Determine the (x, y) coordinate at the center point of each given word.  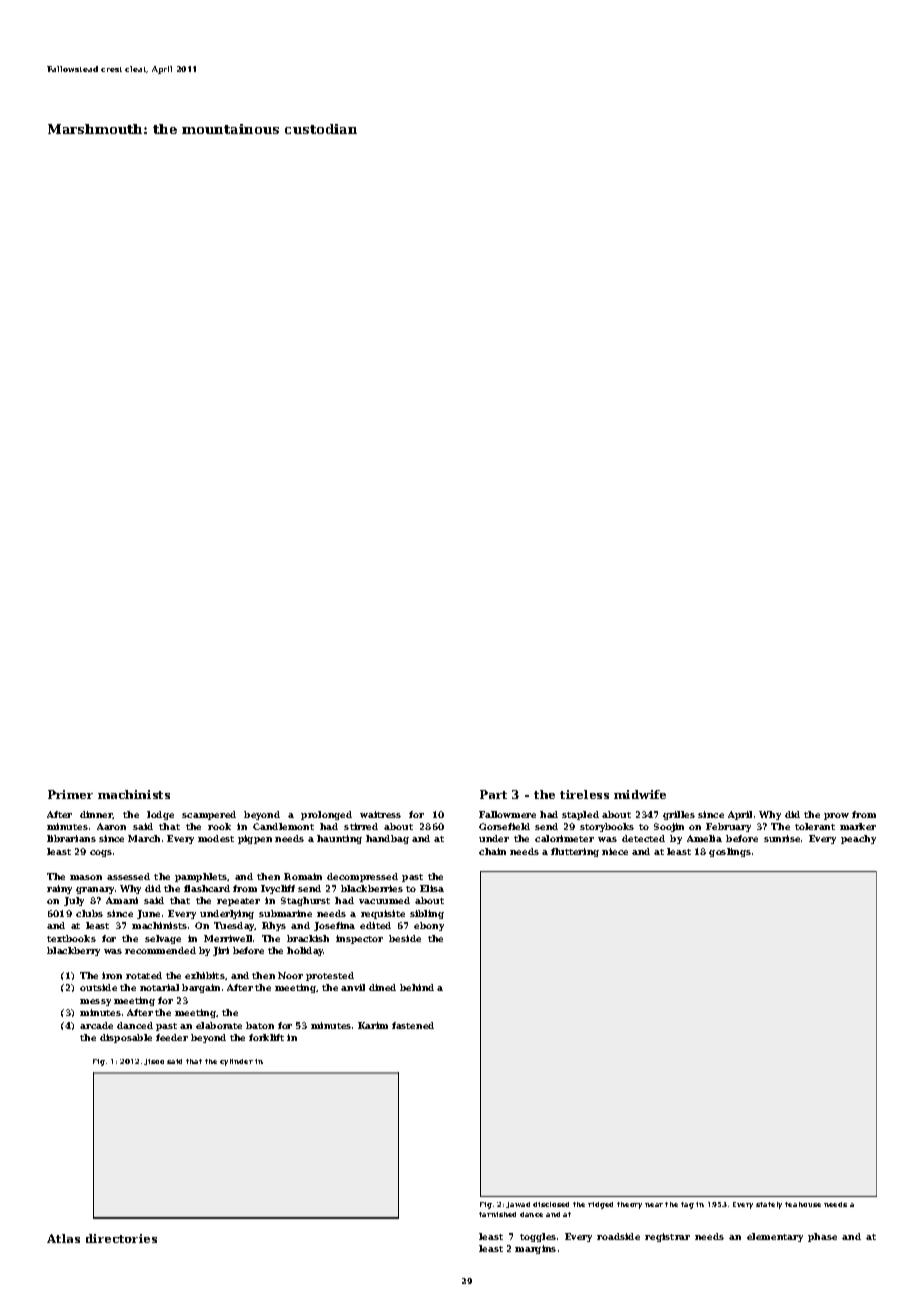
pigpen (255, 839)
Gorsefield (504, 826)
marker (858, 826)
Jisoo (154, 1062)
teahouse (803, 1204)
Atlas (63, 1238)
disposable (126, 1038)
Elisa (432, 888)
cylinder (236, 1062)
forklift (266, 1037)
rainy (59, 889)
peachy (858, 839)
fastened (413, 1025)
